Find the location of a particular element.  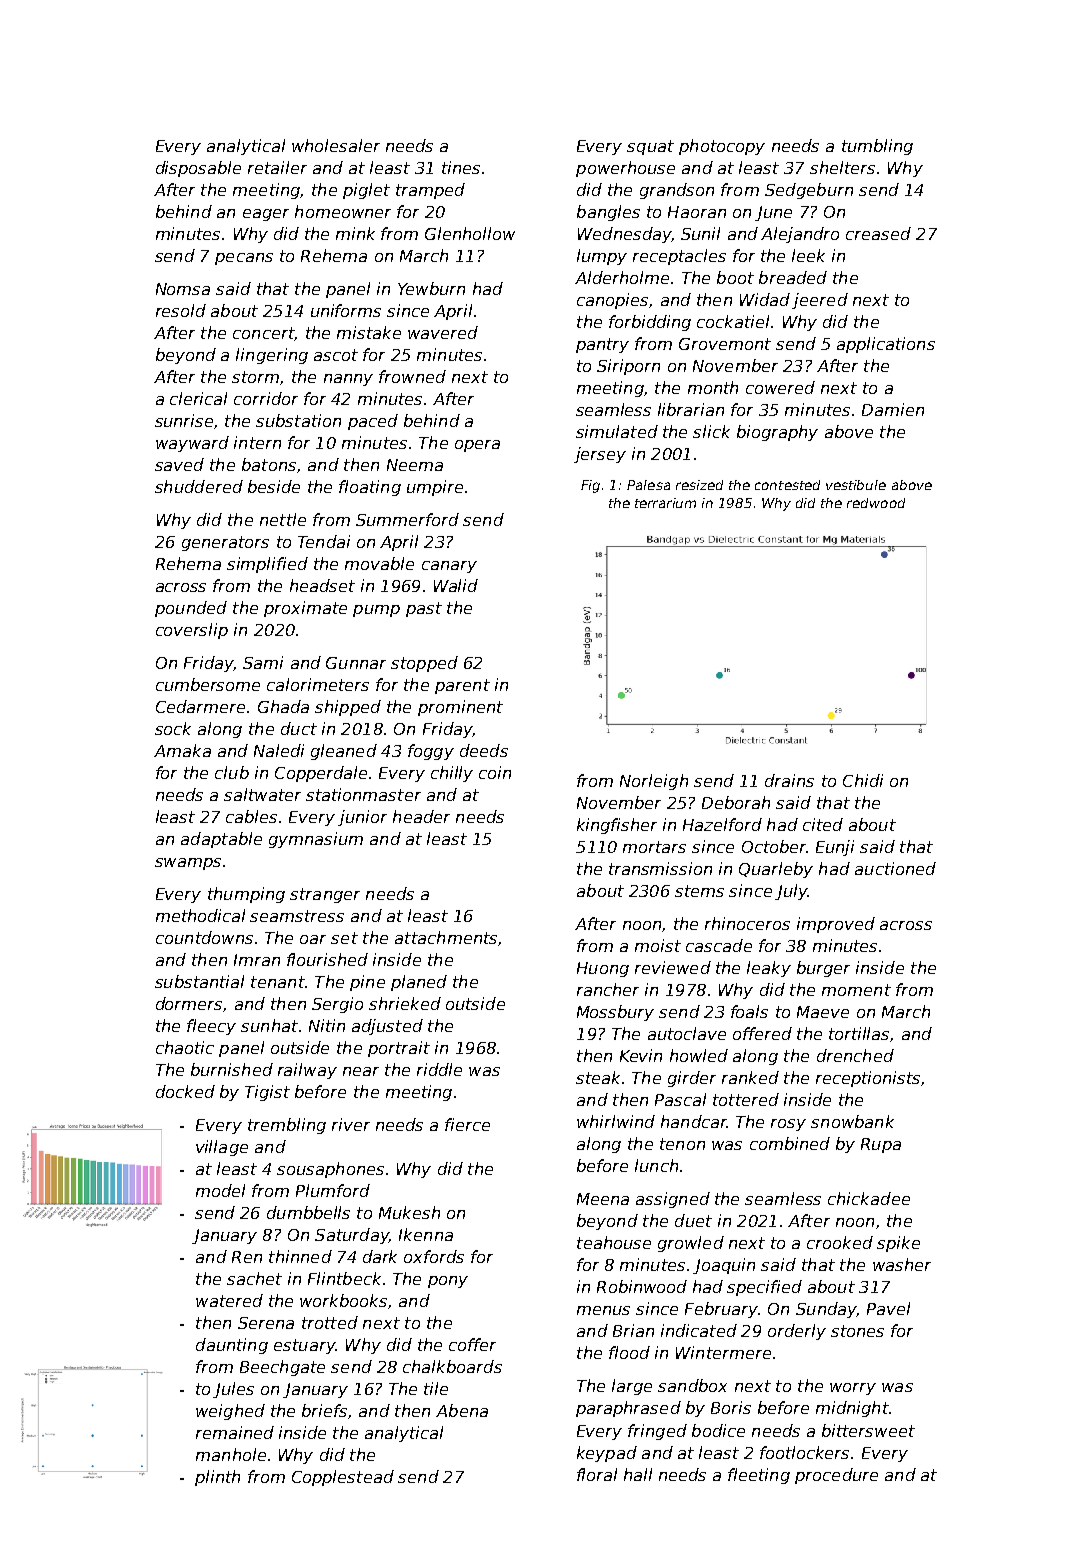

contested is located at coordinates (787, 485).
